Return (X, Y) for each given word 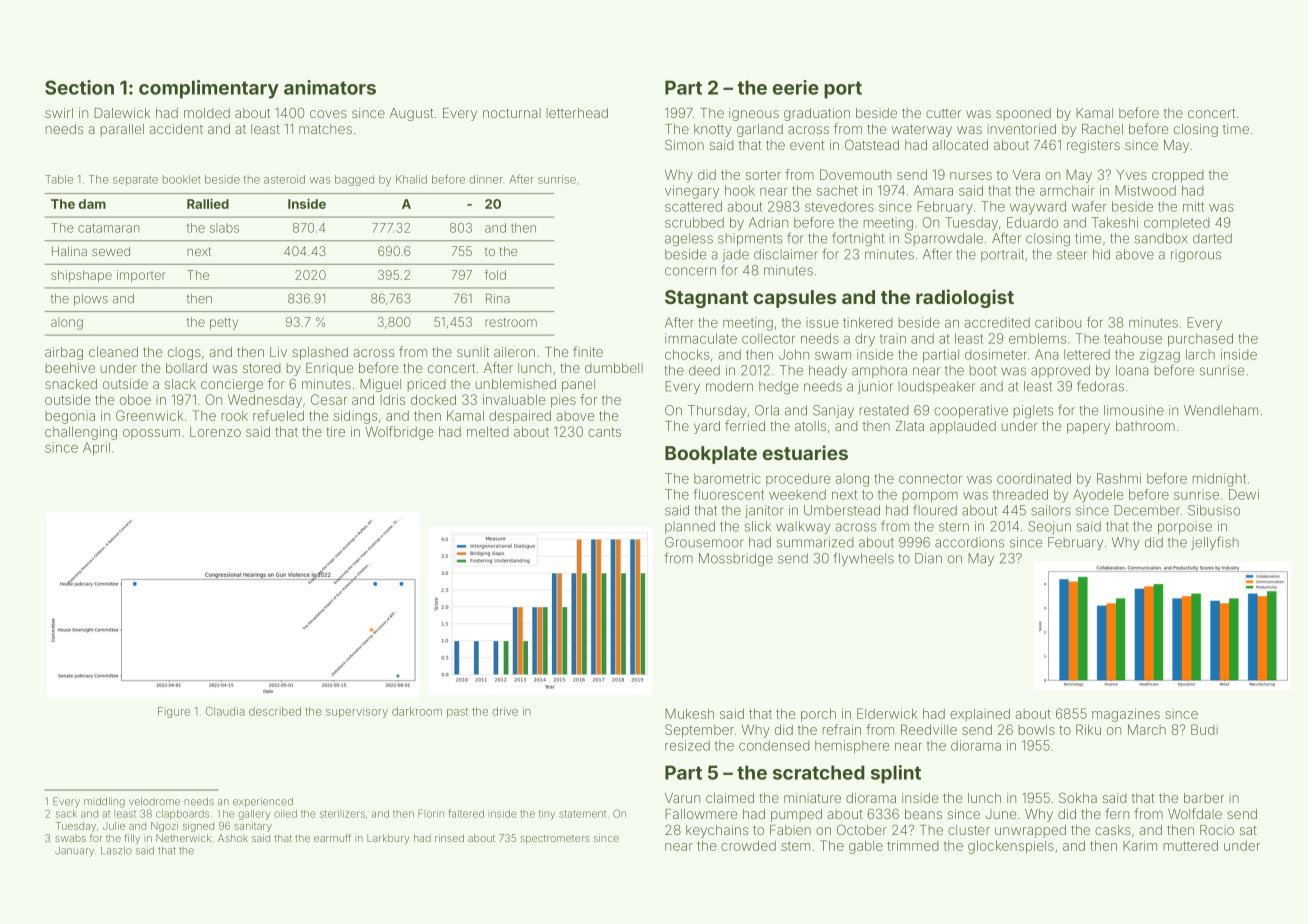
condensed (774, 745)
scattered (693, 206)
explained (980, 714)
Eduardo (1032, 222)
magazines (1126, 715)
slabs (224, 228)
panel (578, 385)
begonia (70, 417)
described (275, 711)
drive (505, 711)
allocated (960, 145)
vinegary (692, 192)
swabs (70, 838)
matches (325, 129)
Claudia (225, 711)
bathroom (1145, 426)
